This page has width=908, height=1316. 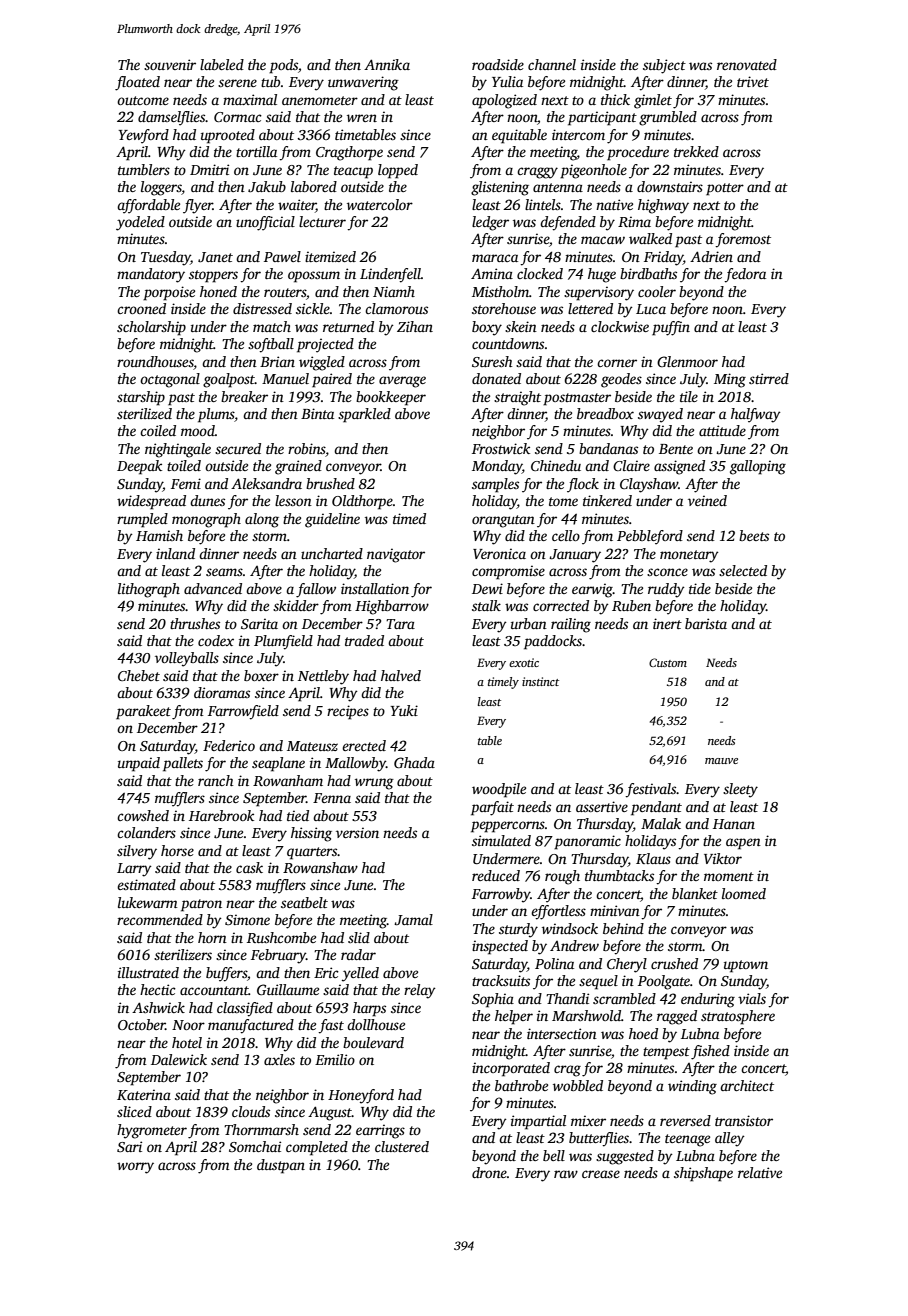 I want to click on Zihan, so click(x=415, y=326).
